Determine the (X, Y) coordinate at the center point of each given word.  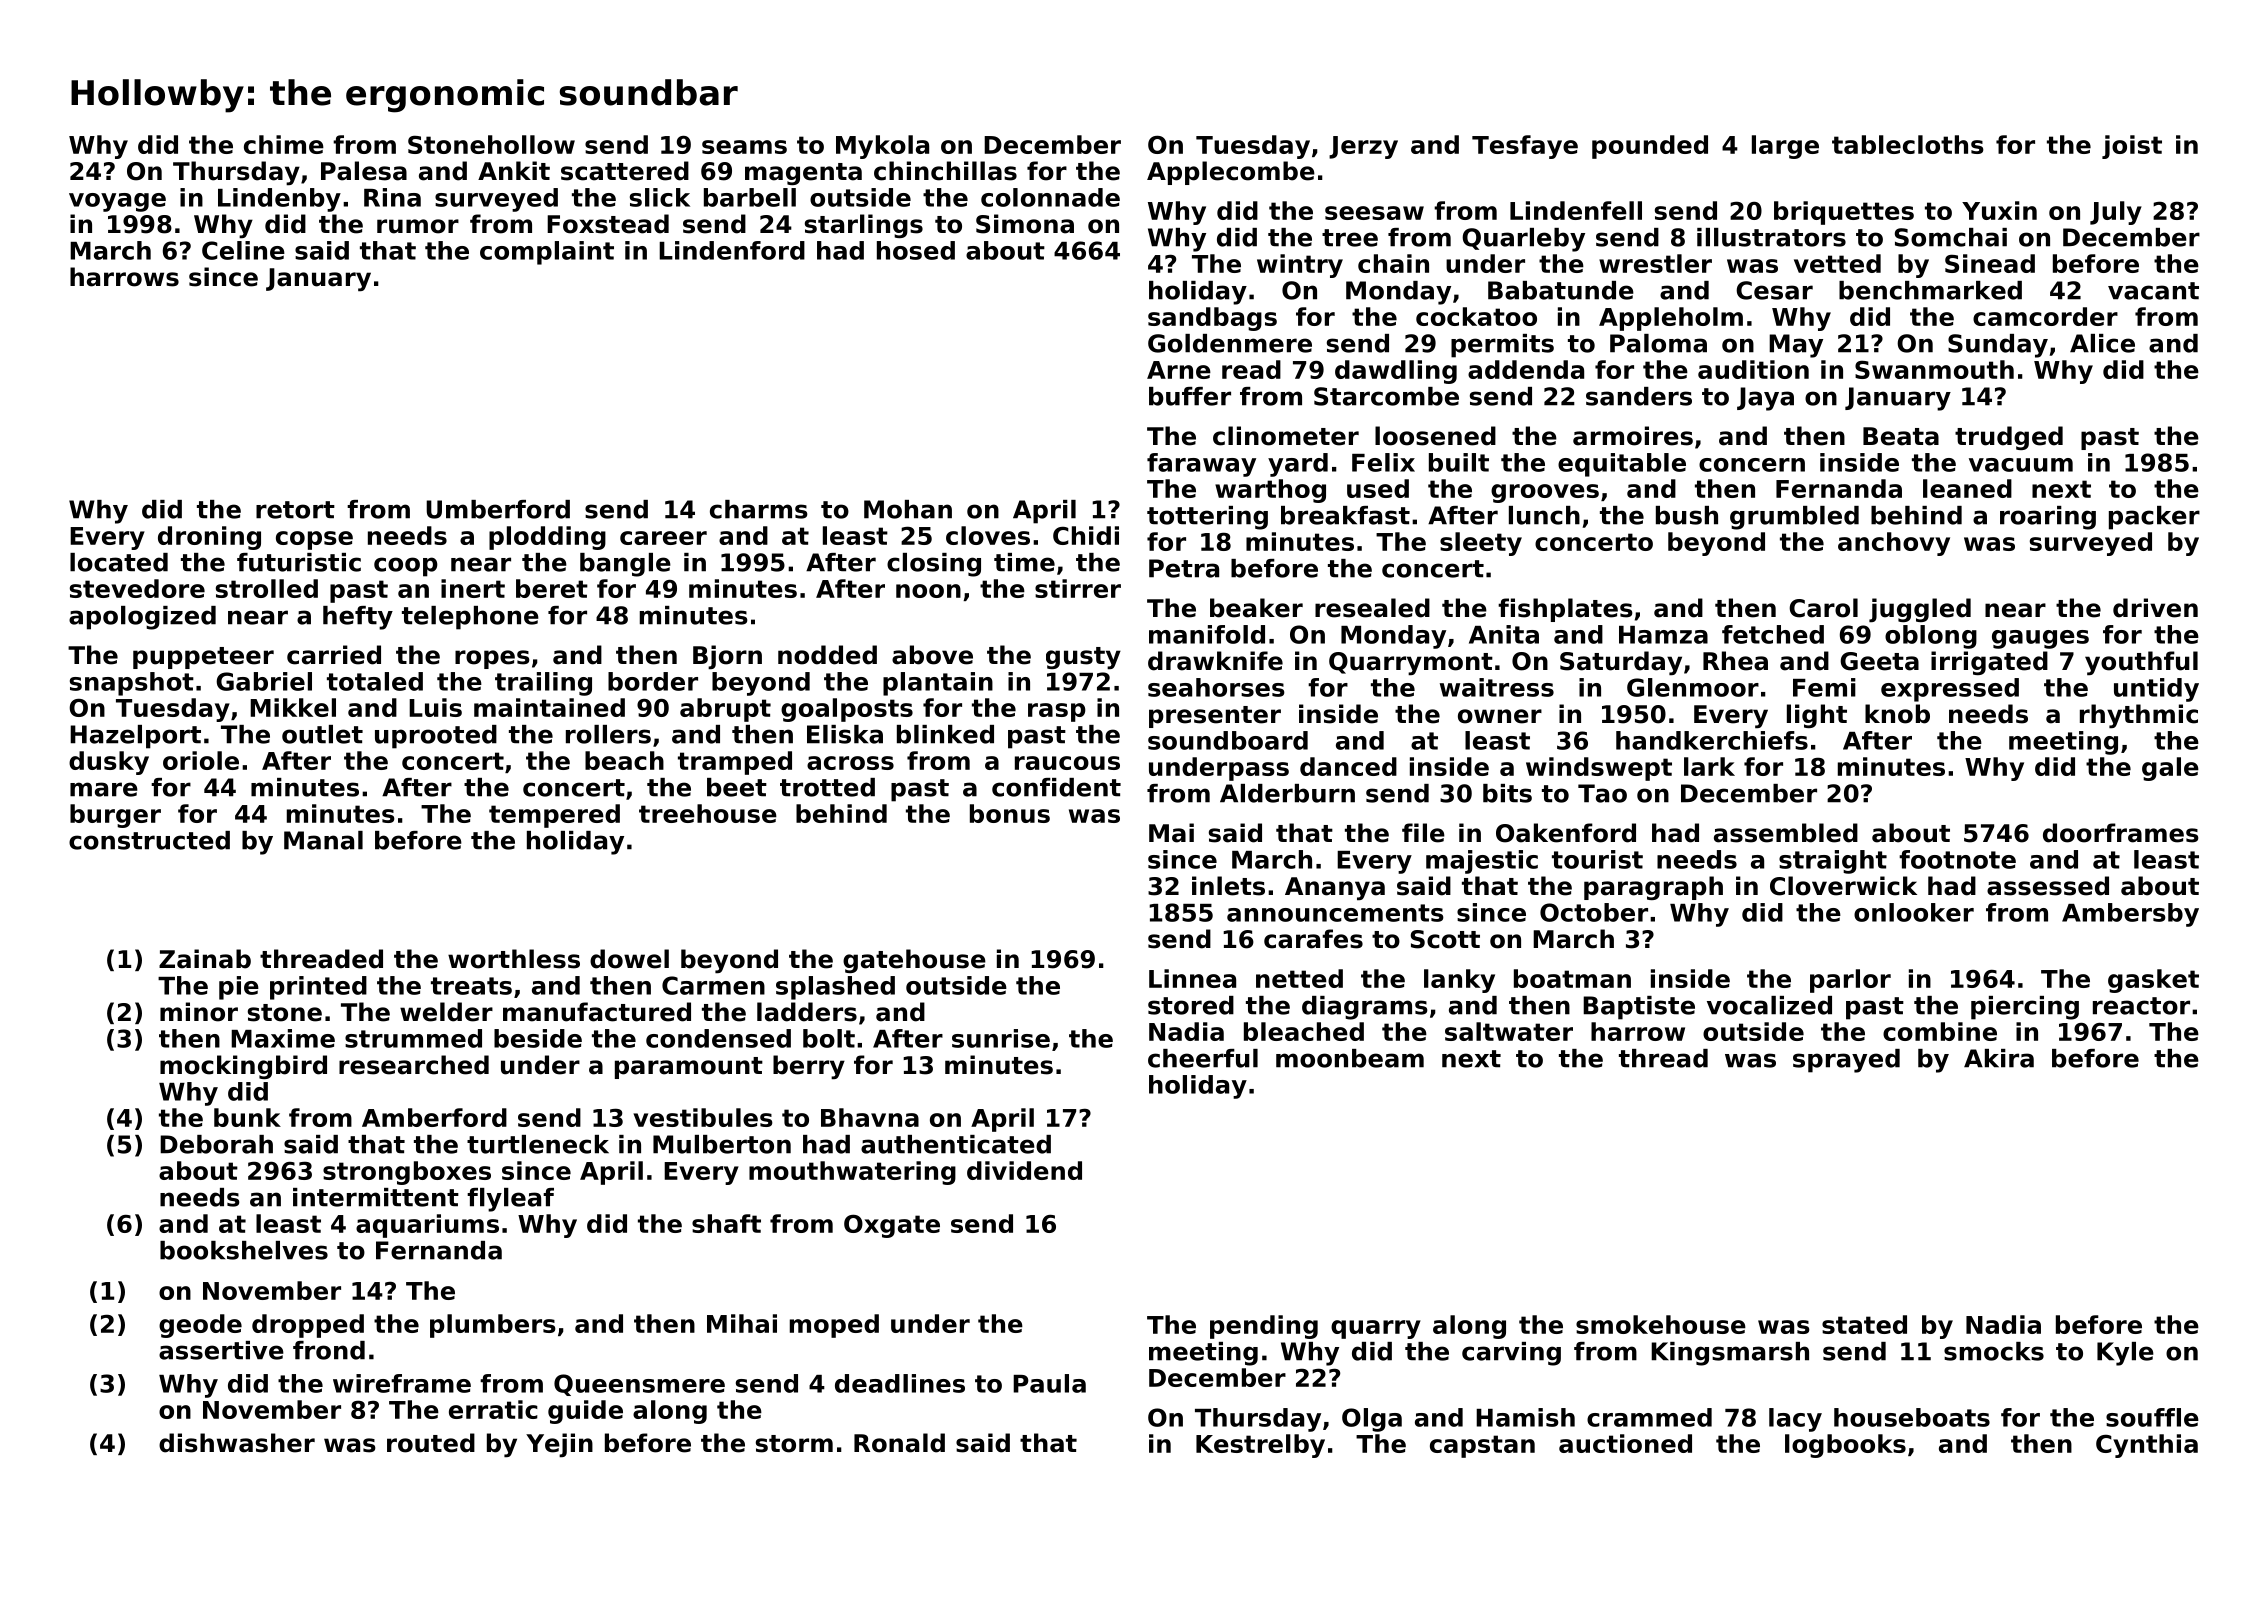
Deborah (216, 1144)
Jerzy (1363, 147)
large (1785, 147)
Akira (1999, 1058)
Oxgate (892, 1226)
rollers (608, 734)
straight (1833, 862)
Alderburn (1287, 793)
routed (431, 1443)
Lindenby (279, 200)
